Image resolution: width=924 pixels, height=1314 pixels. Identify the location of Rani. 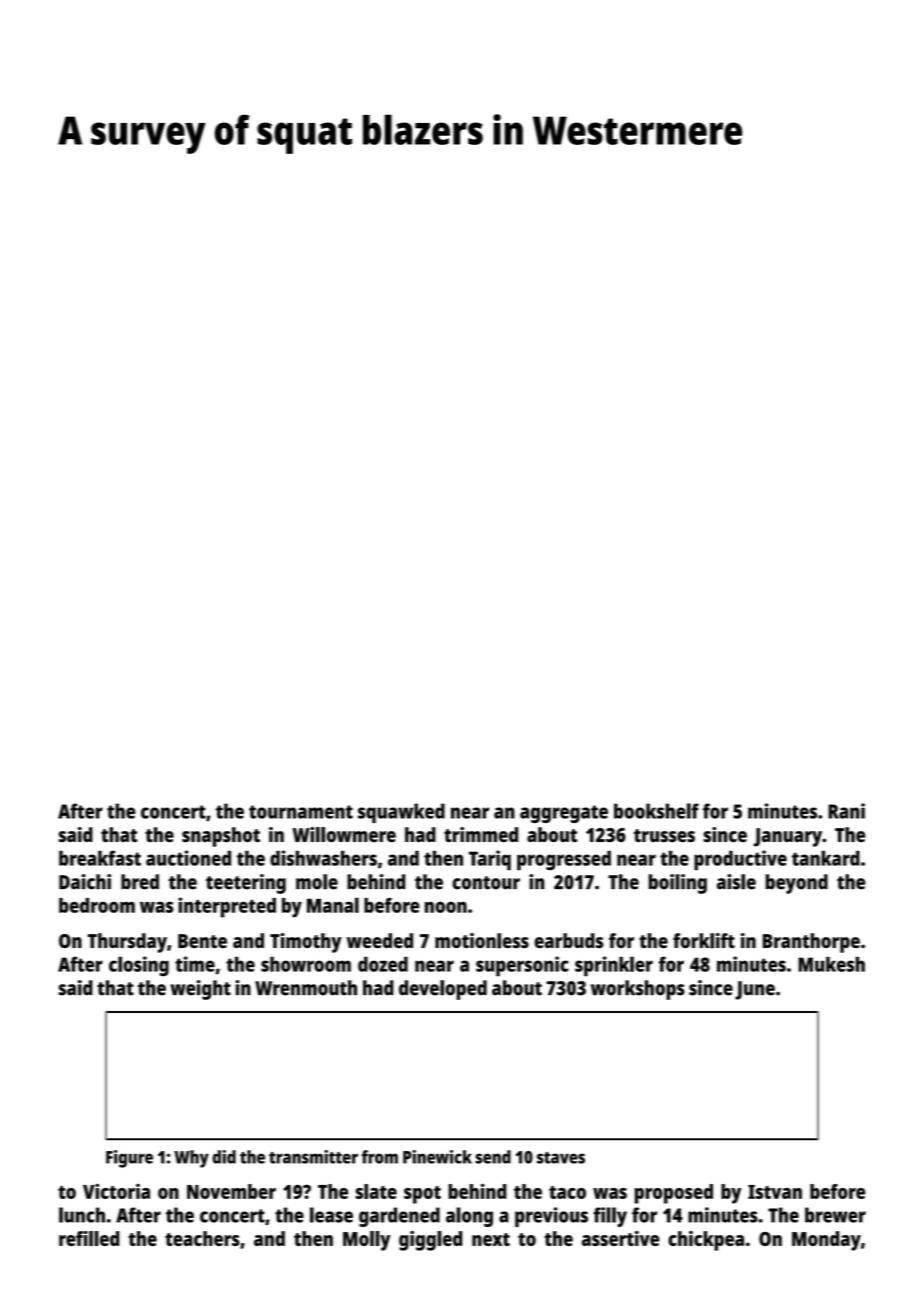
(846, 811).
